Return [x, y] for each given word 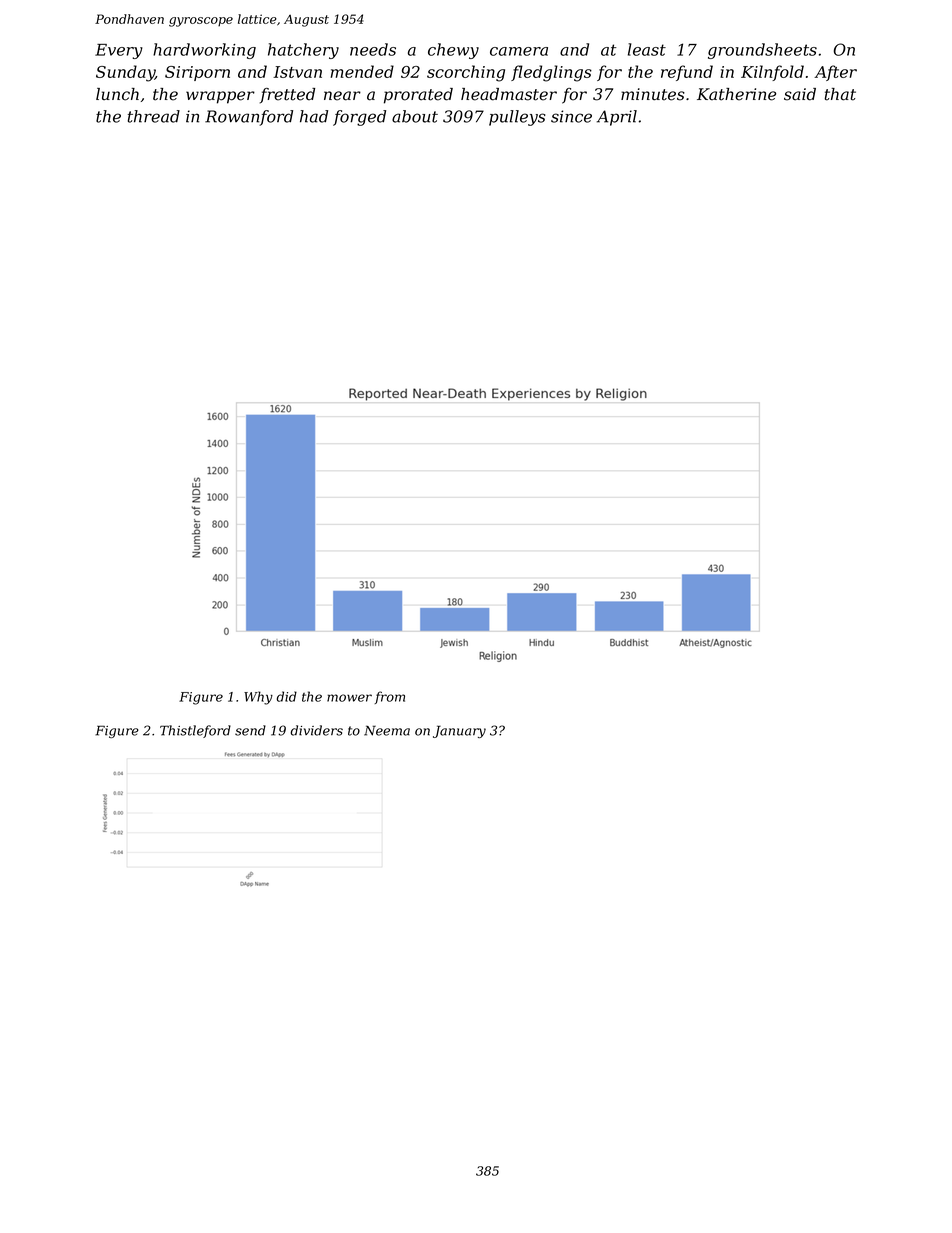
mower [349, 698]
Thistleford [195, 731]
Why [258, 698]
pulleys [517, 118]
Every [119, 51]
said [800, 94]
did [287, 696]
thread [154, 116]
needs [373, 49]
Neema [387, 730]
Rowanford [249, 118]
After [835, 73]
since [571, 116]
